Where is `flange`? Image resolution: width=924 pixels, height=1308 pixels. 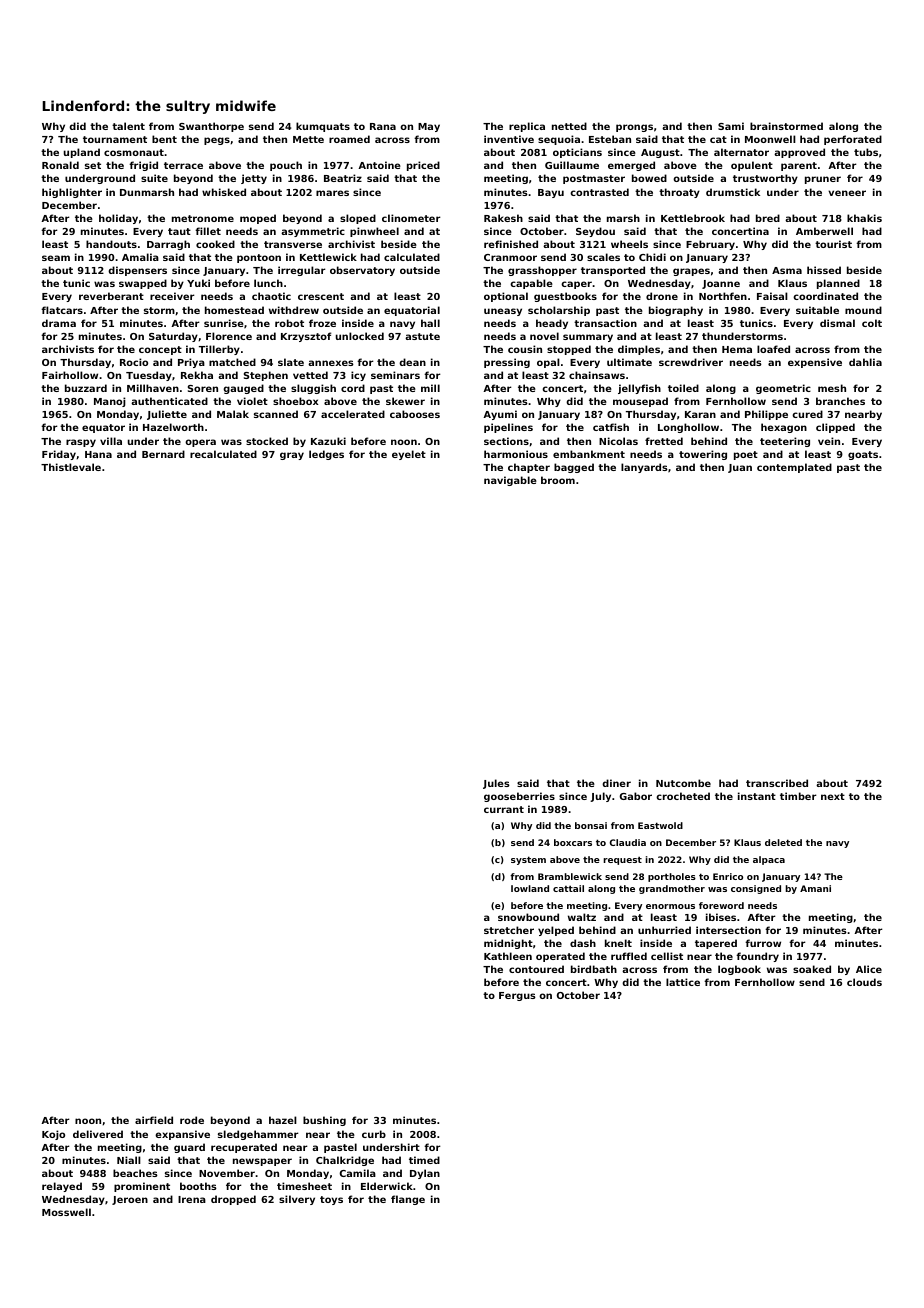
flange is located at coordinates (408, 1200).
